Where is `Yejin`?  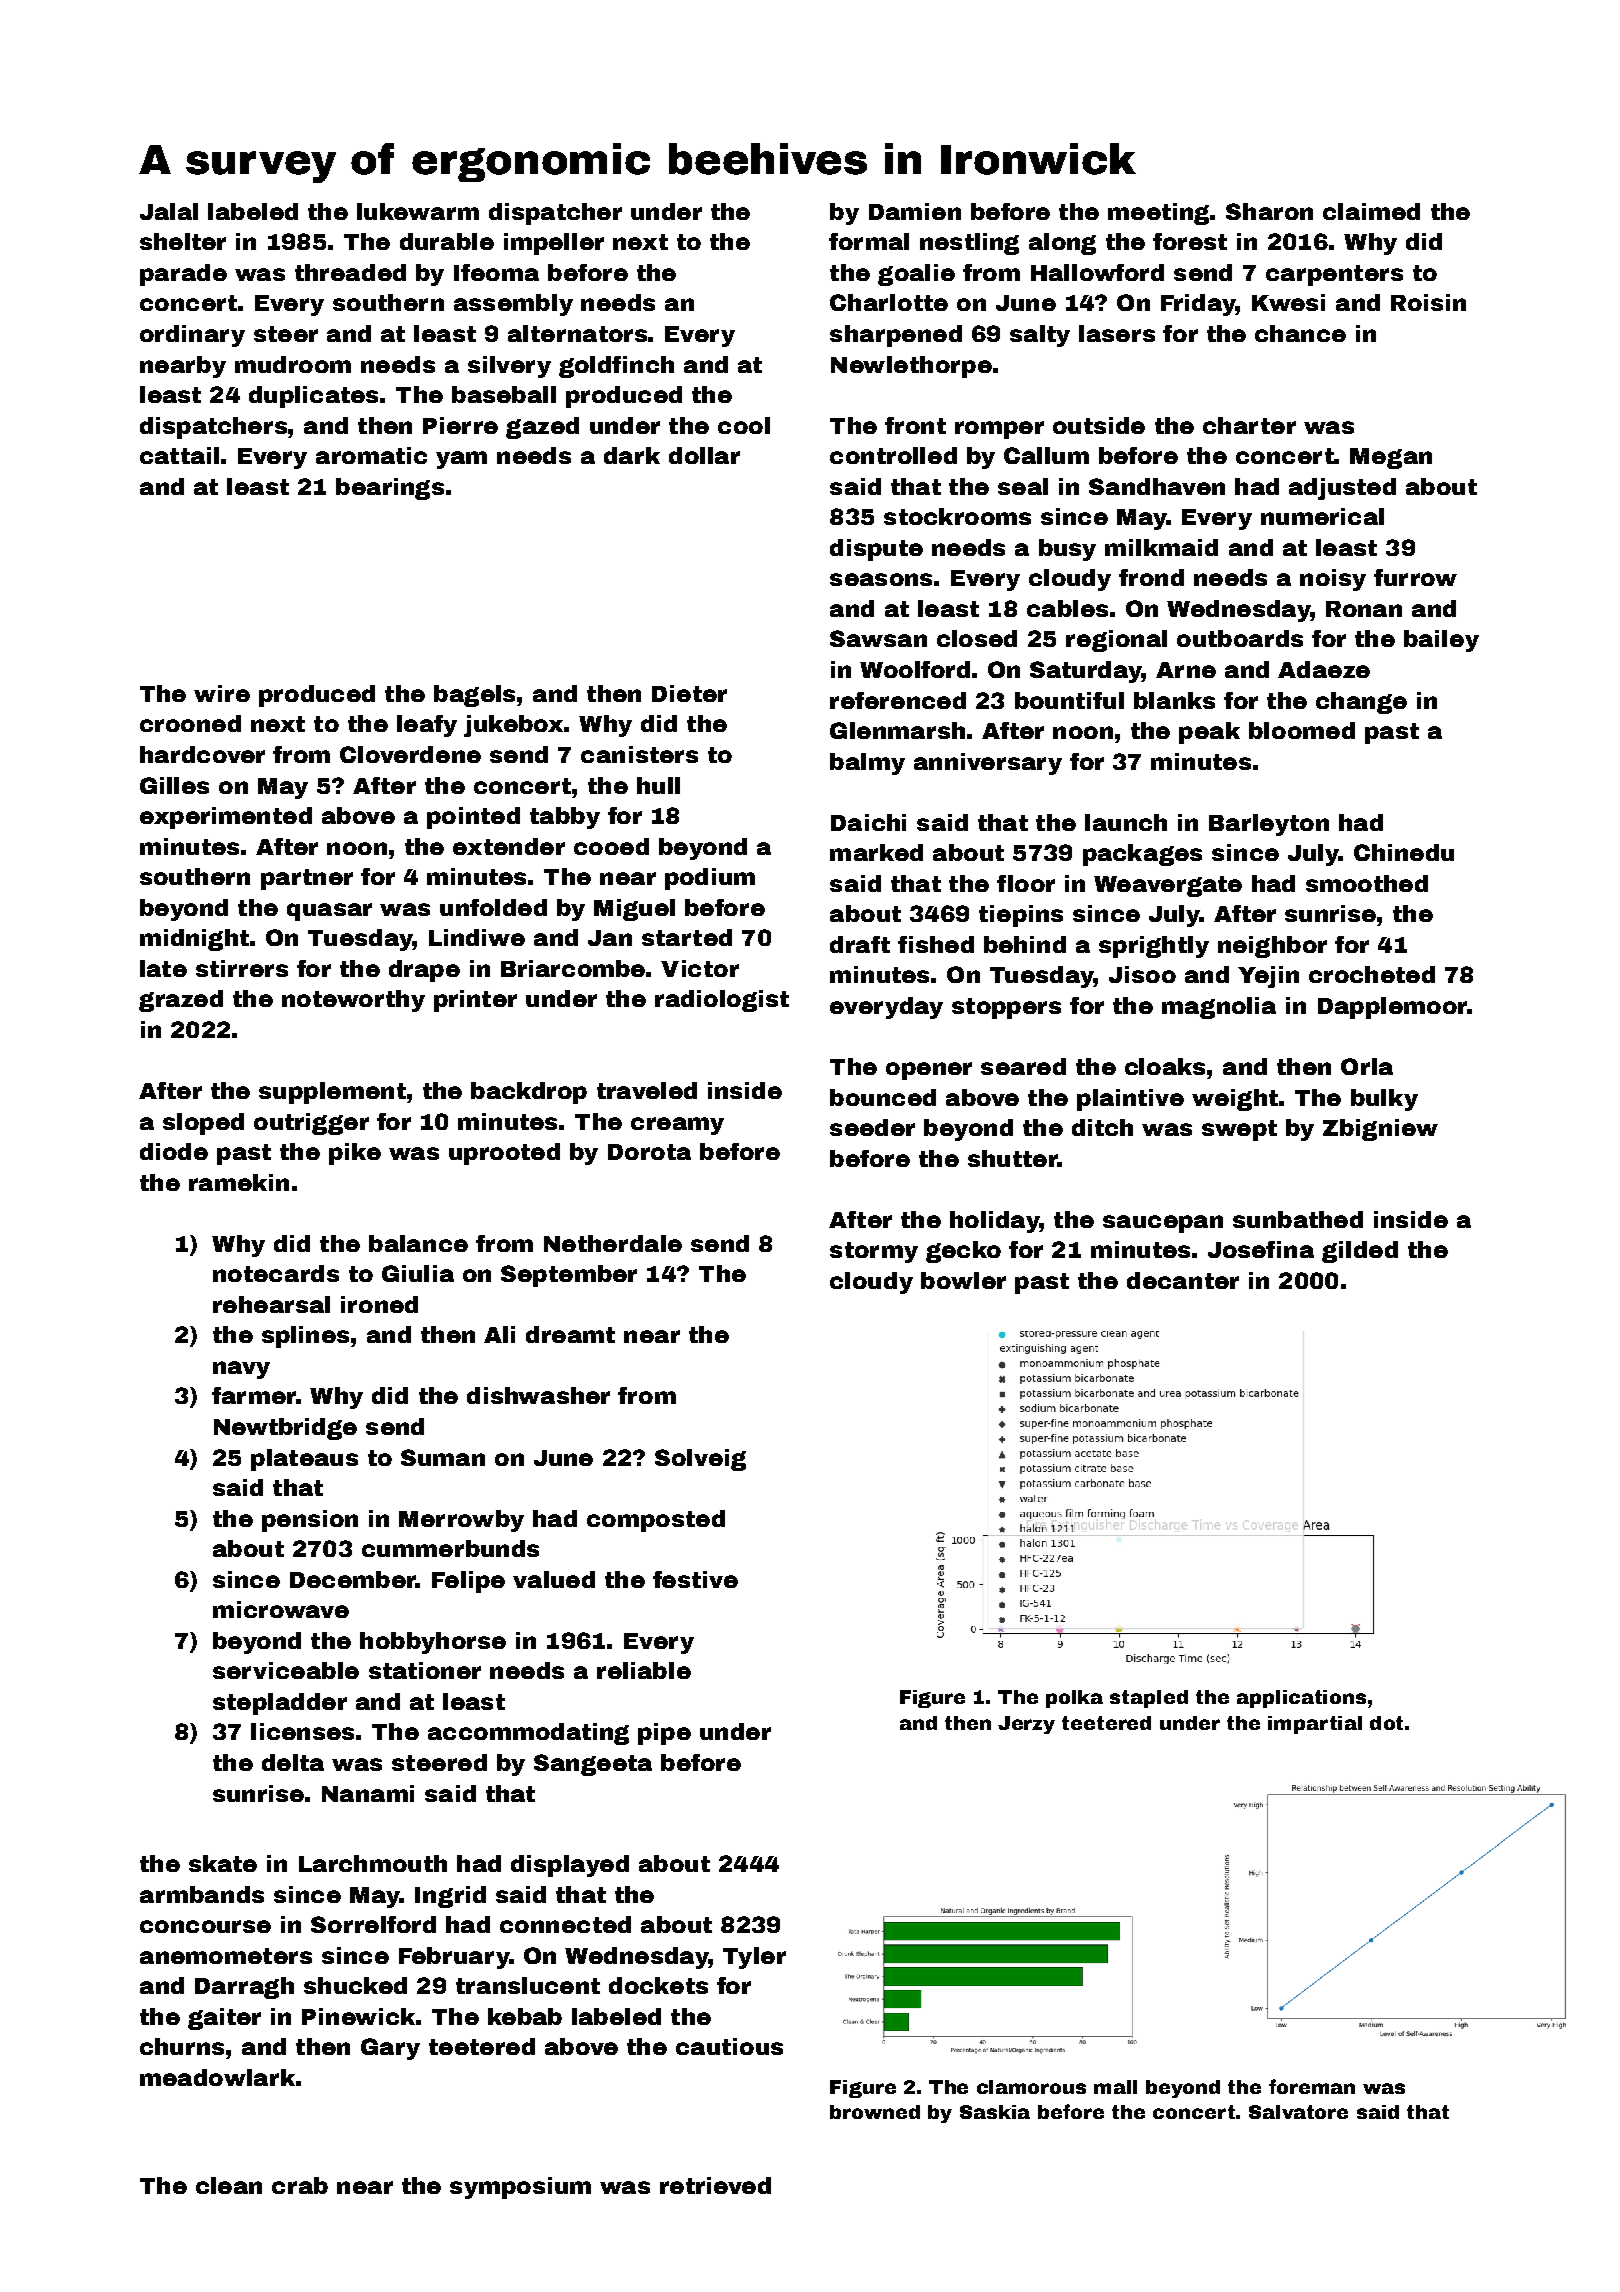 Yejin is located at coordinates (1268, 977).
